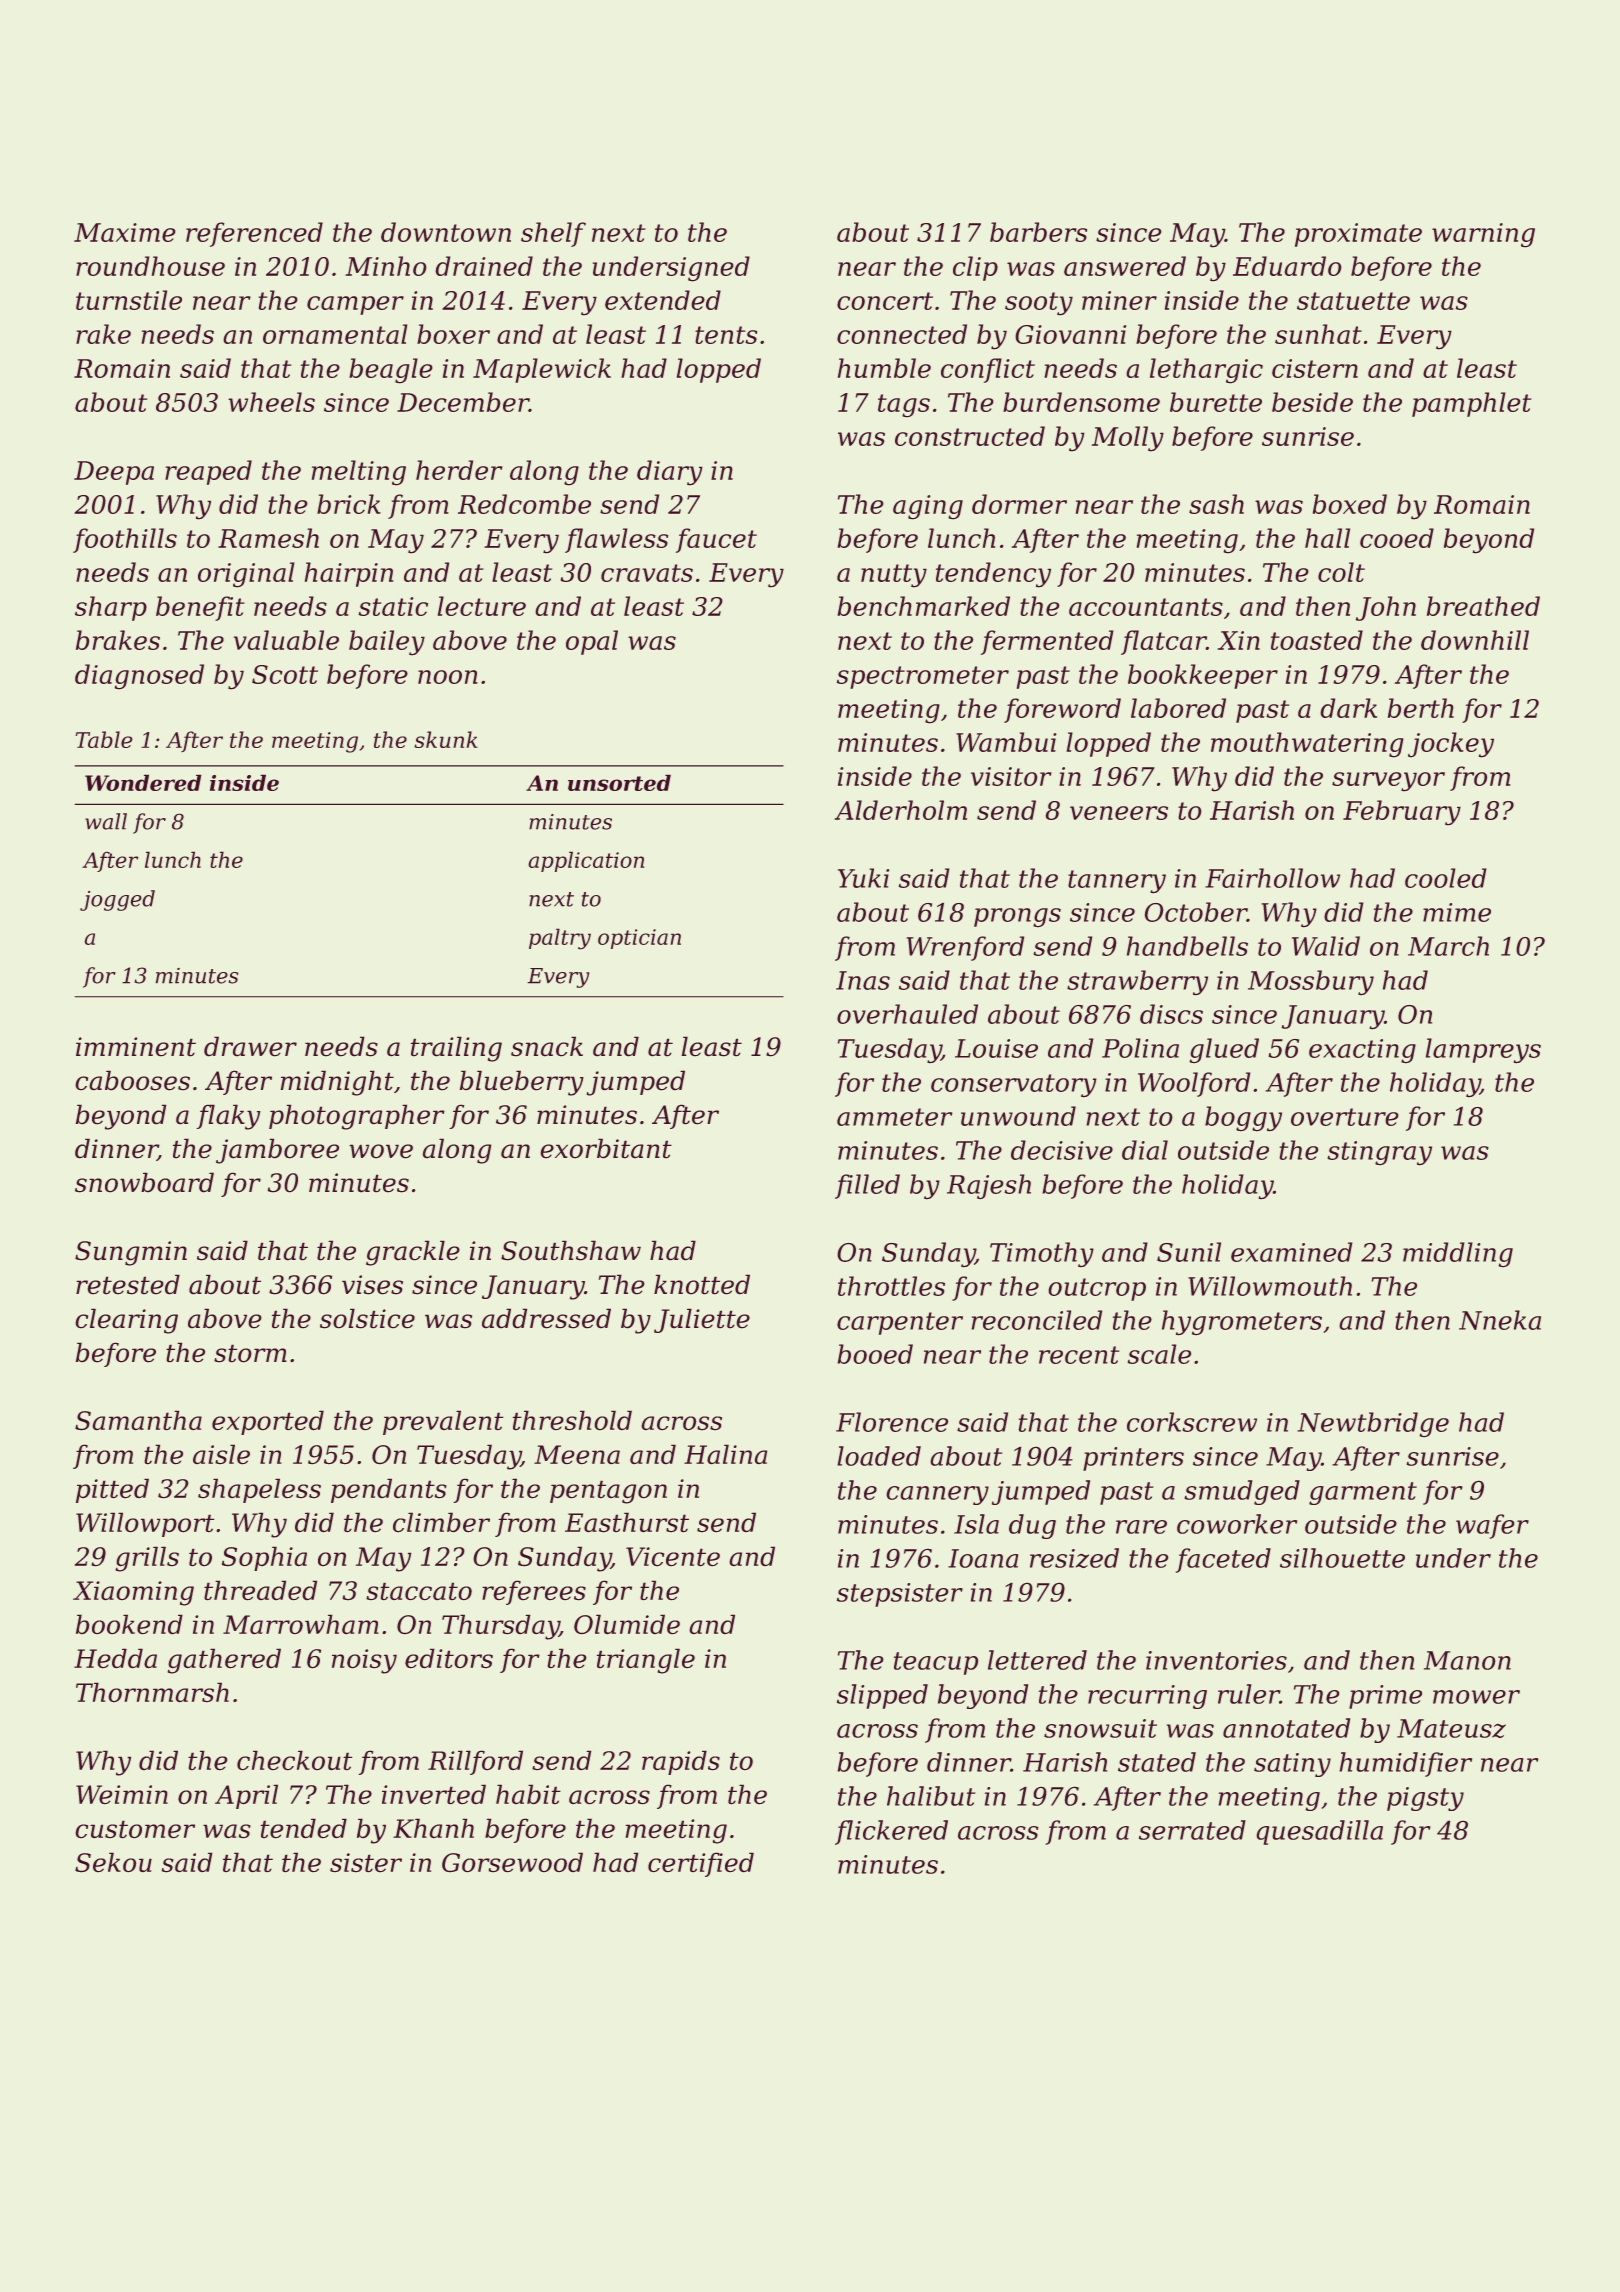 The height and width of the screenshot is (2292, 1620). What do you see at coordinates (891, 1832) in the screenshot?
I see `flickered` at bounding box center [891, 1832].
